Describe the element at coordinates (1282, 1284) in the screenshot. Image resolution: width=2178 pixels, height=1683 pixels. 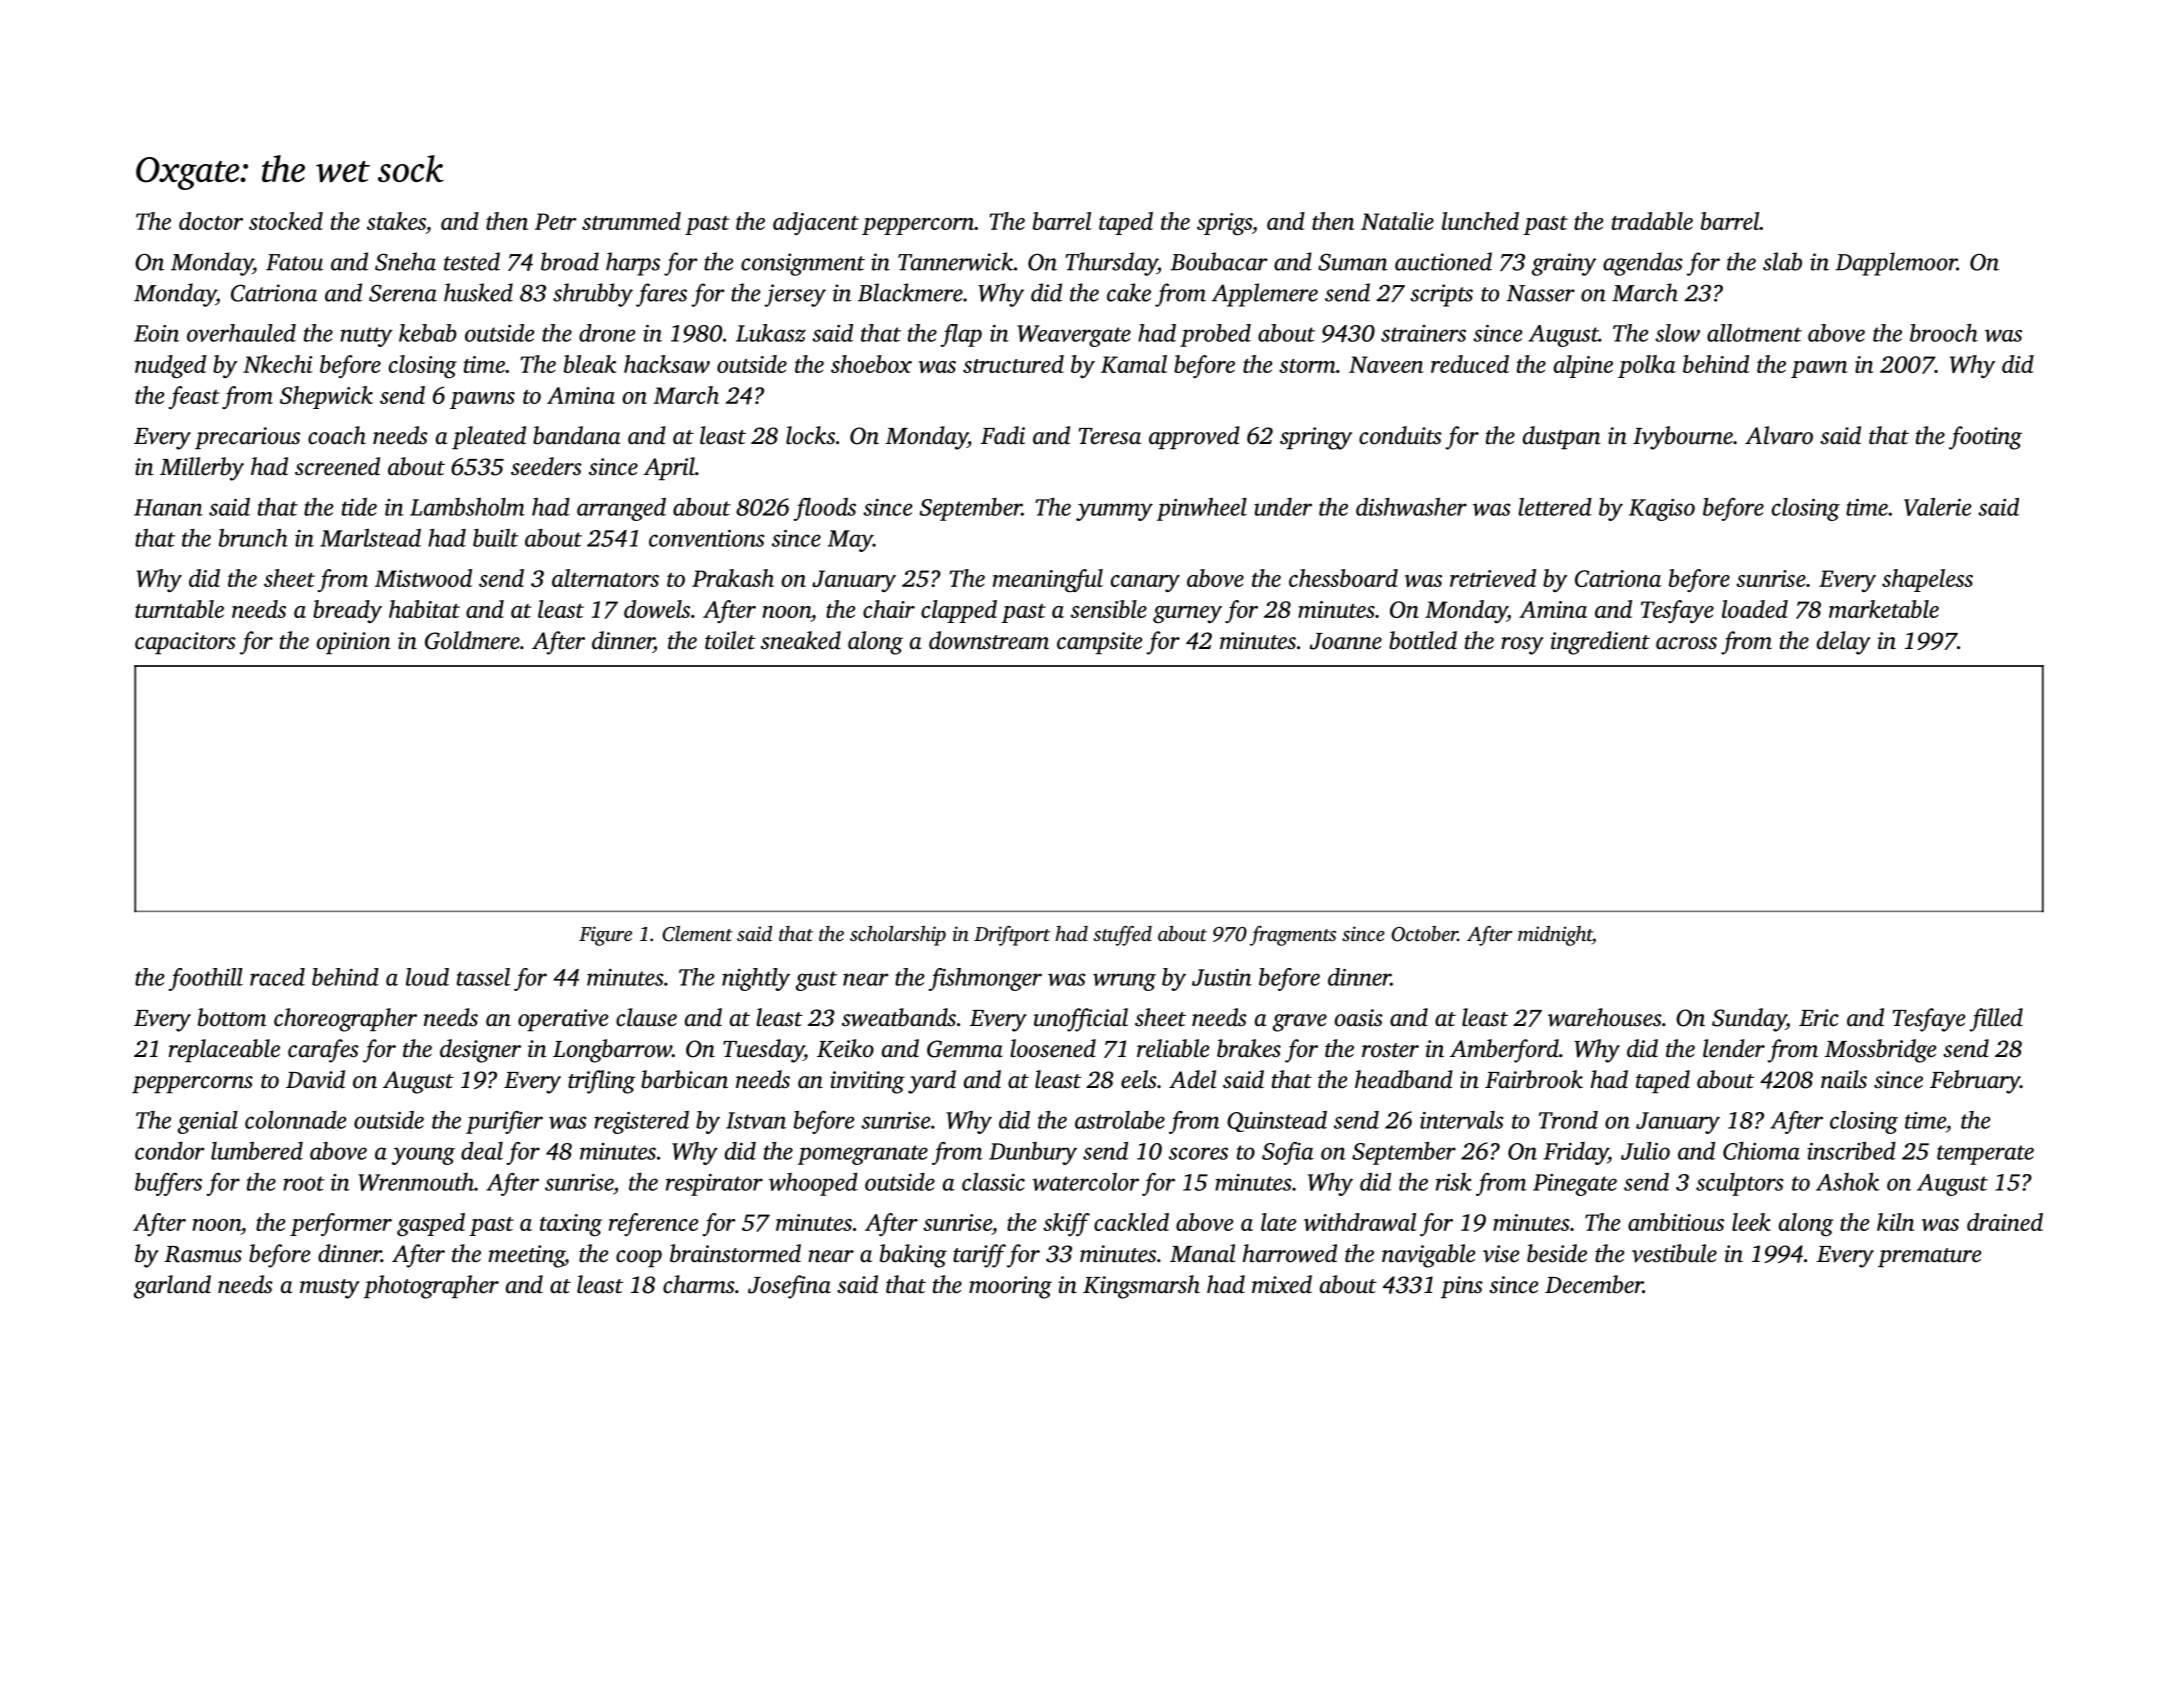
I see `mixed` at that location.
